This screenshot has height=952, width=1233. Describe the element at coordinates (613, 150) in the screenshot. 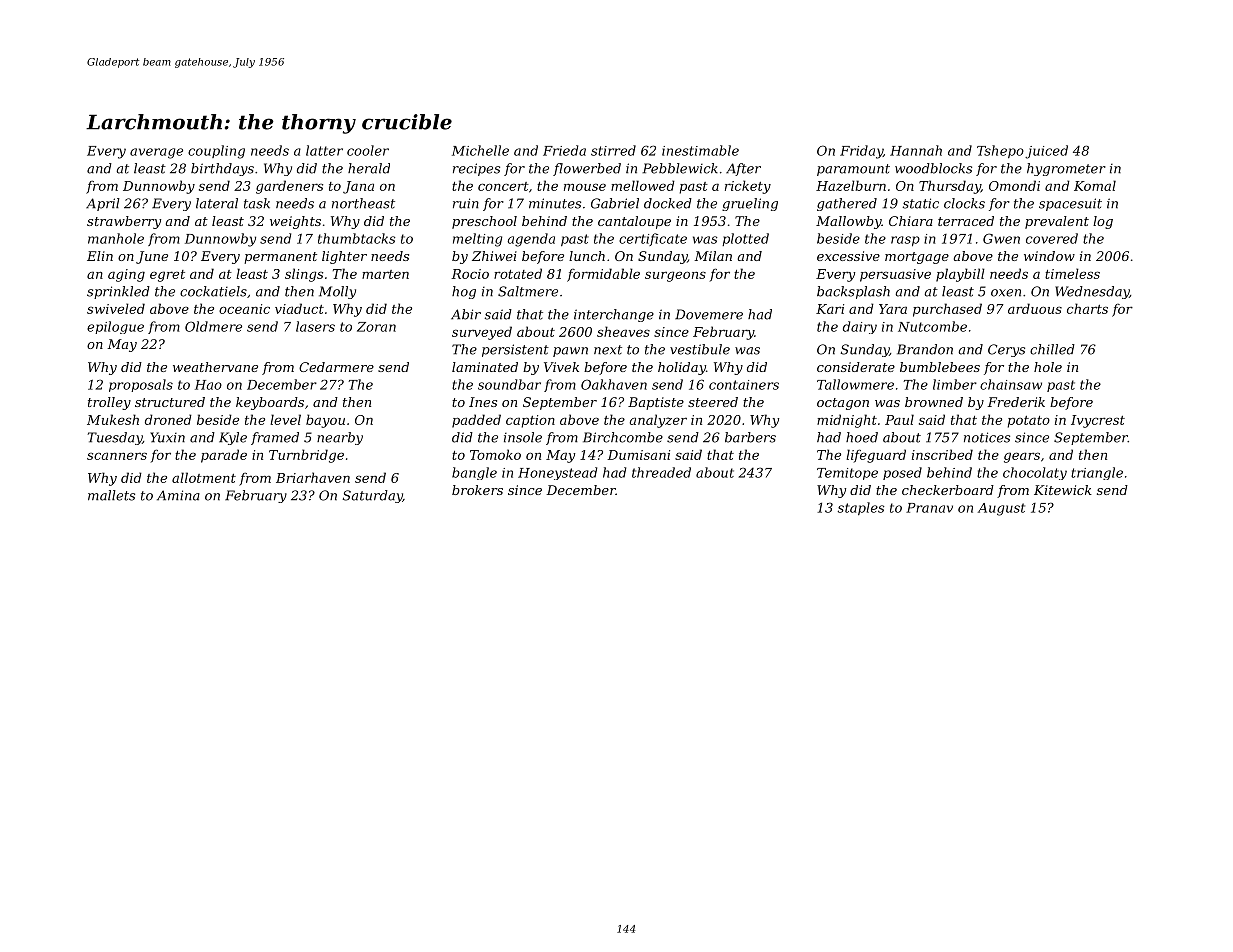

I see `stirred` at that location.
